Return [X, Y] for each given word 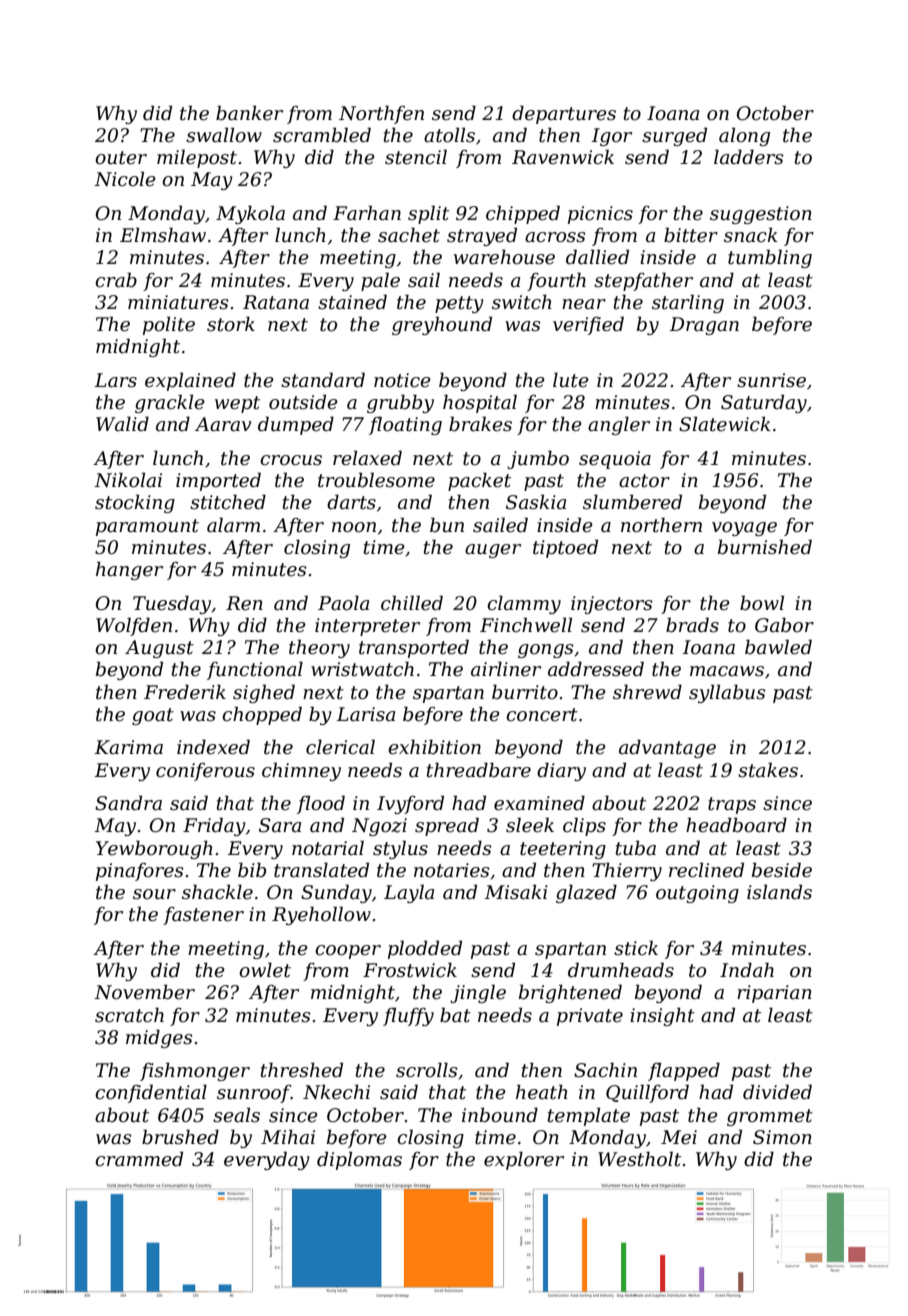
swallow [224, 135]
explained [190, 381]
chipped [523, 214]
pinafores [140, 872]
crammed [139, 1159]
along [744, 136]
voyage [744, 529]
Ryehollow [321, 915]
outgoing [697, 894]
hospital [480, 403]
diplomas [359, 1160]
